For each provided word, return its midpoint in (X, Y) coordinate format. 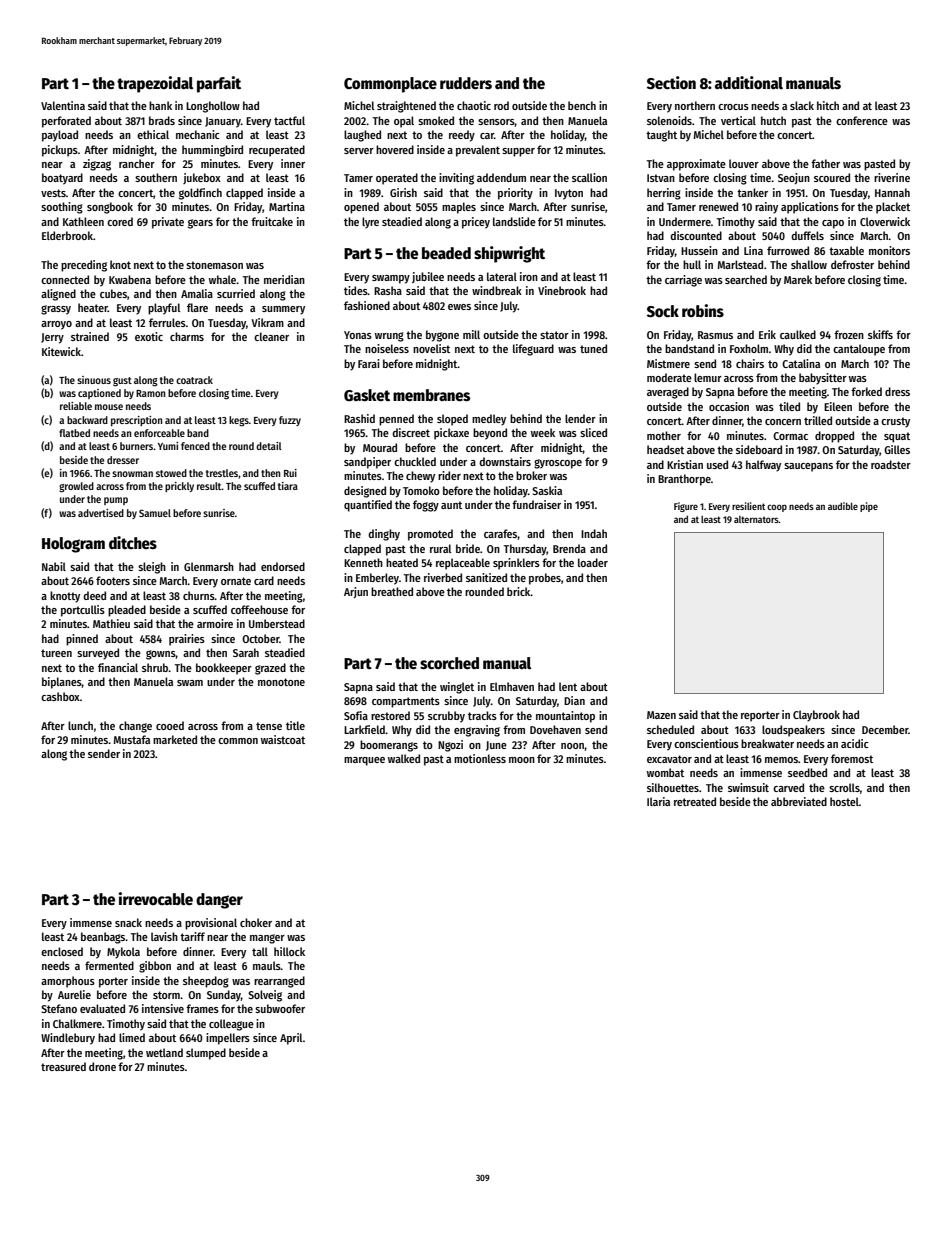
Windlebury (68, 1039)
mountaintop (565, 717)
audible (843, 506)
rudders (466, 83)
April (291, 1039)
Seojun (794, 178)
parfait (219, 84)
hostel (844, 801)
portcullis (83, 611)
